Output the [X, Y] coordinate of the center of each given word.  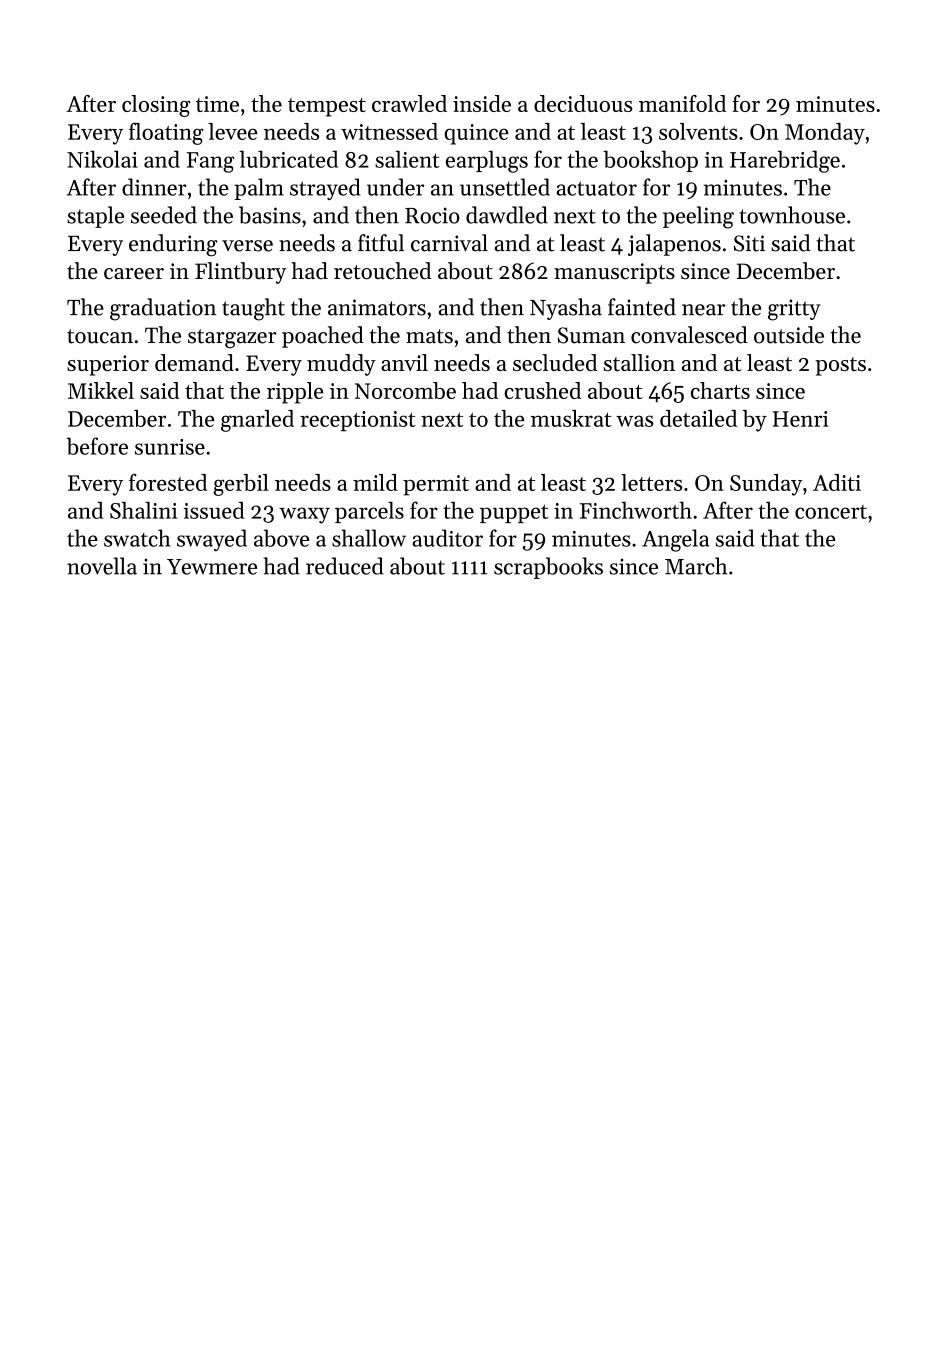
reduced [345, 566]
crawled [409, 103]
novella [102, 566]
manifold [682, 103]
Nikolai [102, 159]
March [696, 566]
